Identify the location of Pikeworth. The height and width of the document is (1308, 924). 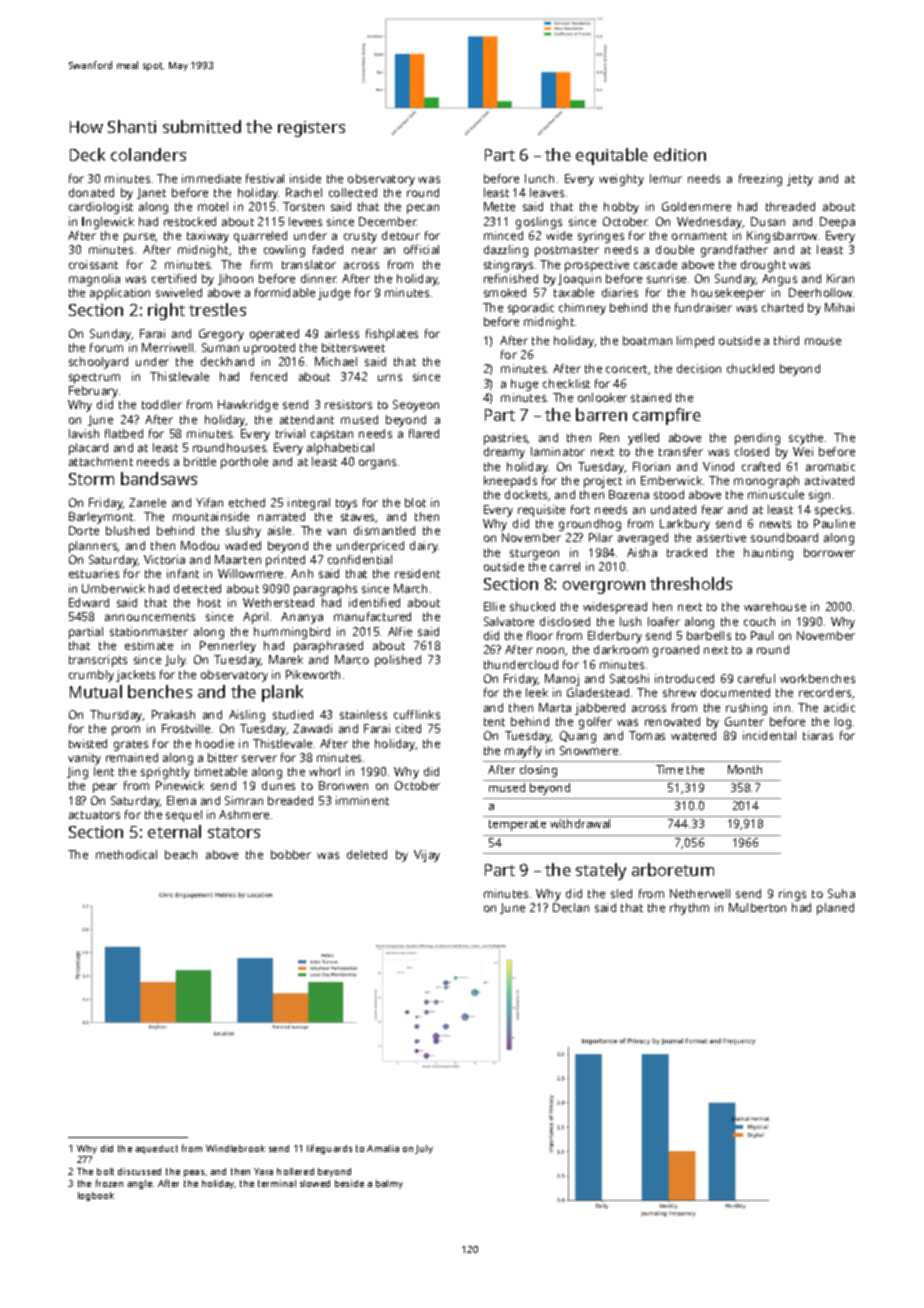
(313, 674).
